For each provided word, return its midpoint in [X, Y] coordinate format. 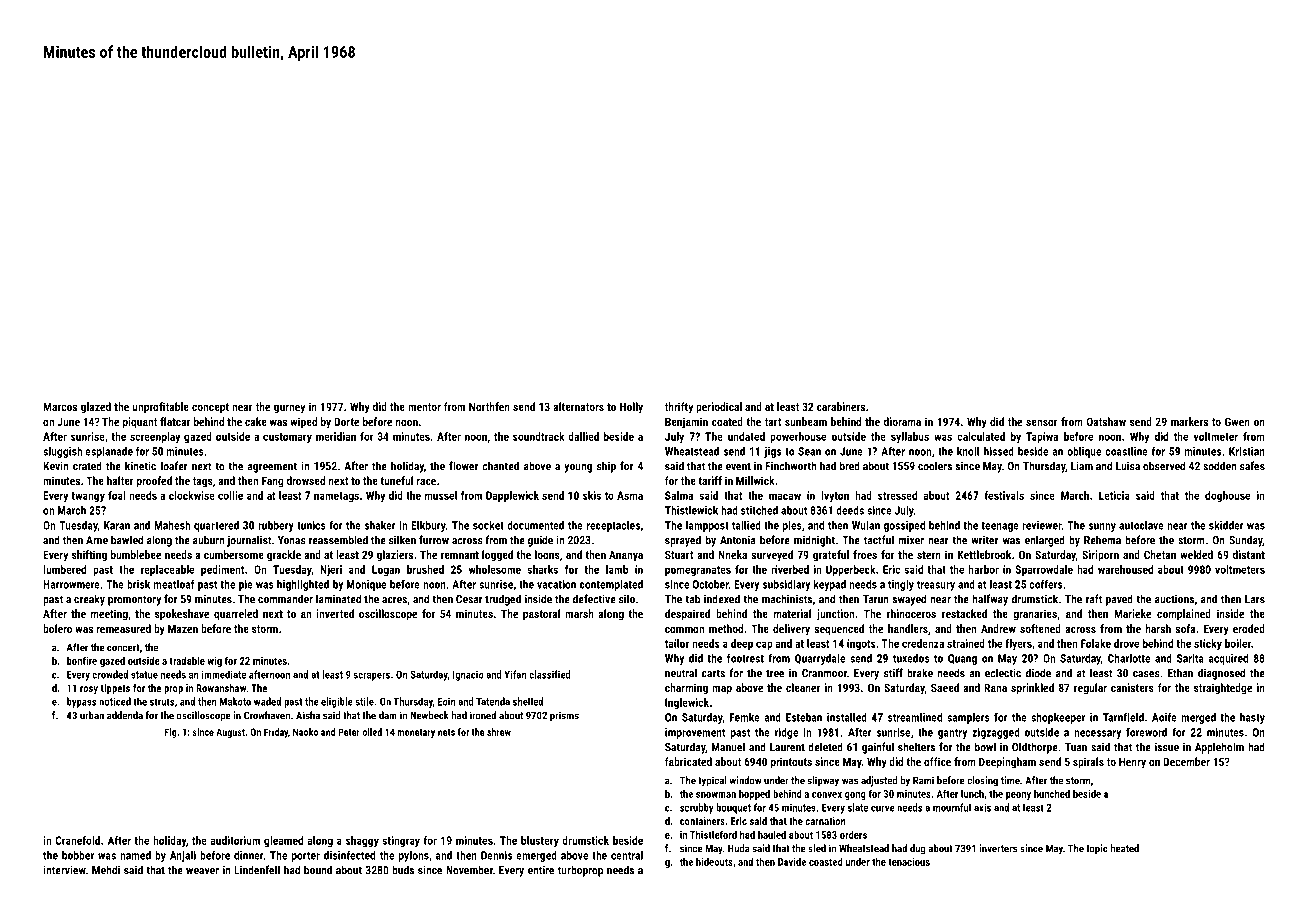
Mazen [183, 628]
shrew [499, 732]
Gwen [1237, 421]
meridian [336, 436]
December [1186, 761]
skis [592, 495]
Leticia [1114, 495]
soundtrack [539, 436]
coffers [1045, 584]
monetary [416, 733]
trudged [503, 600]
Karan [117, 525]
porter [306, 857]
